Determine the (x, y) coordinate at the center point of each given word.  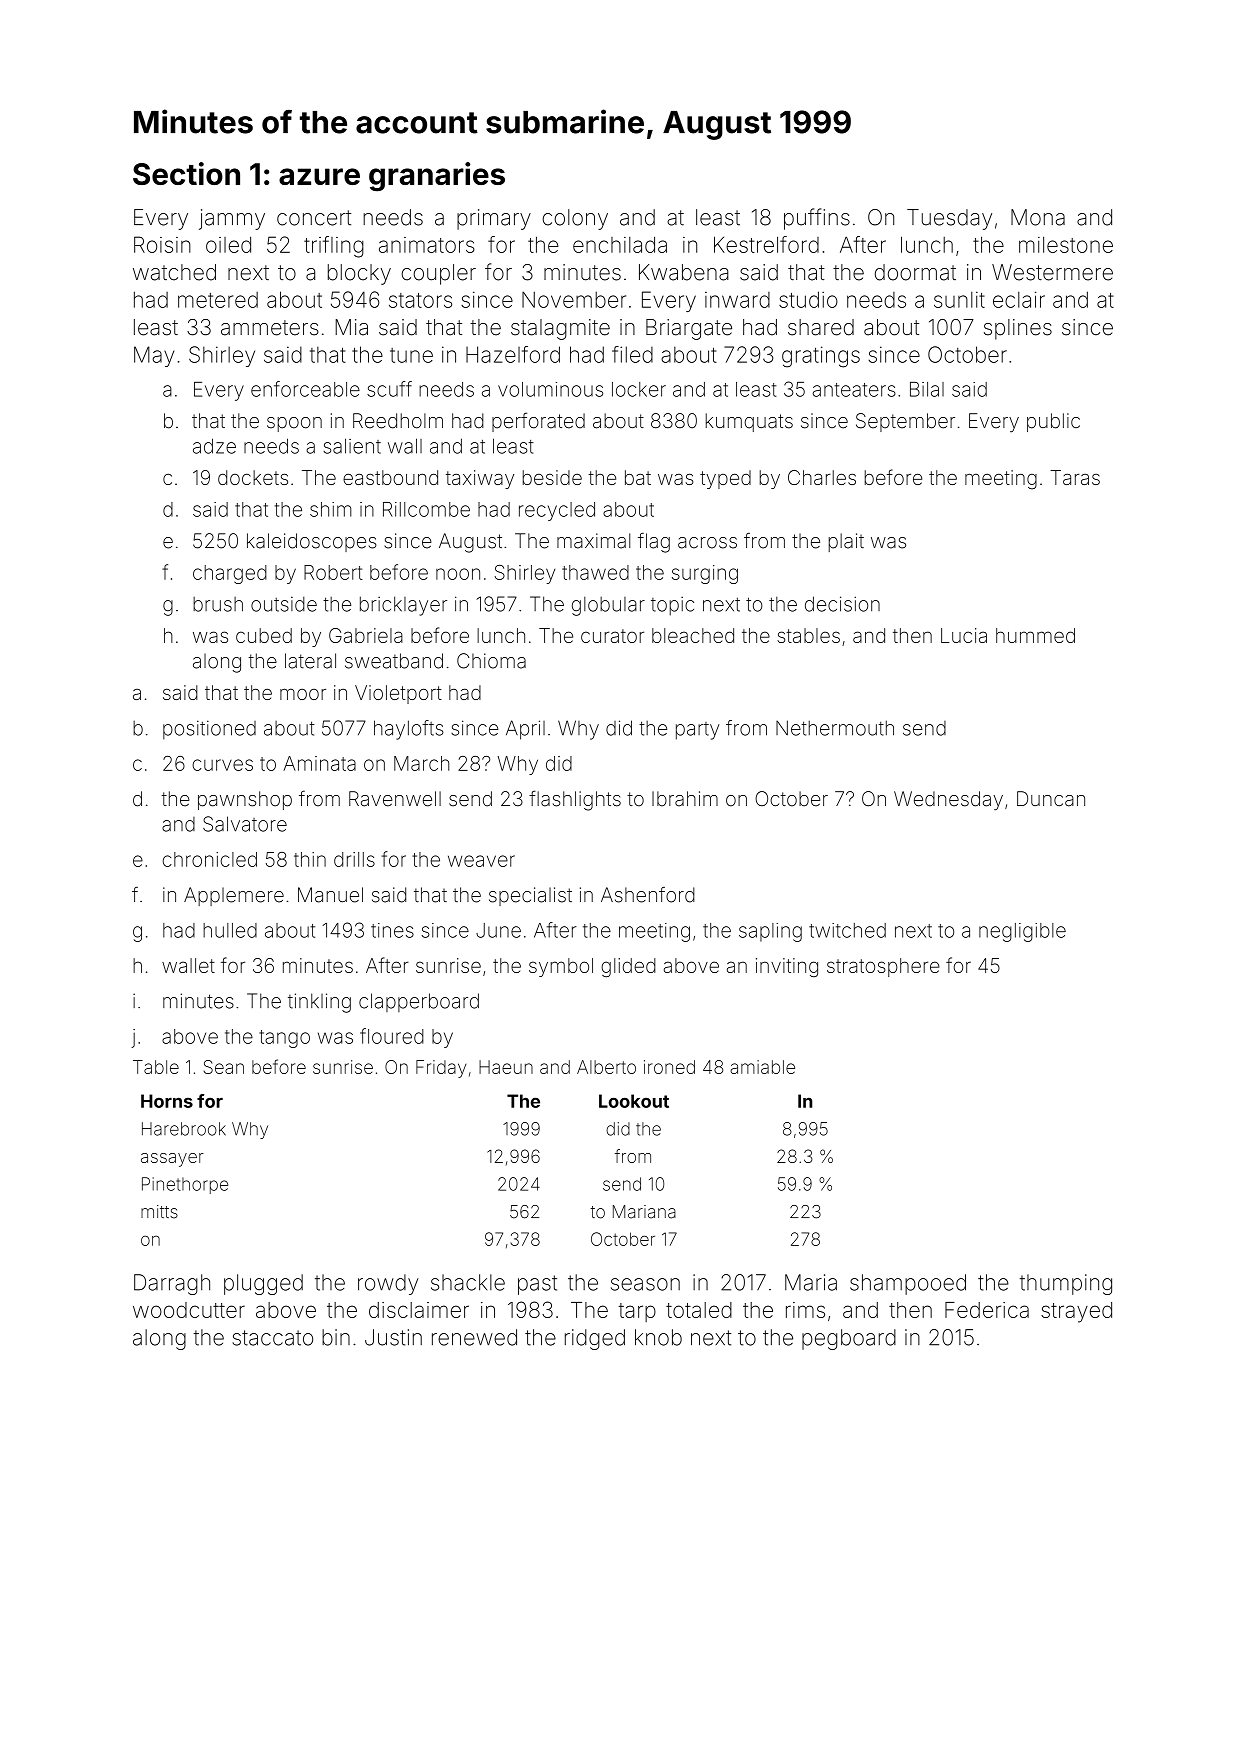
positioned (209, 730)
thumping (1066, 1284)
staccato (272, 1338)
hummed (1035, 635)
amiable (762, 1067)
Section (186, 173)
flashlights (575, 800)
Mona (1038, 217)
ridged (595, 1339)
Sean (224, 1067)
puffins (817, 219)
